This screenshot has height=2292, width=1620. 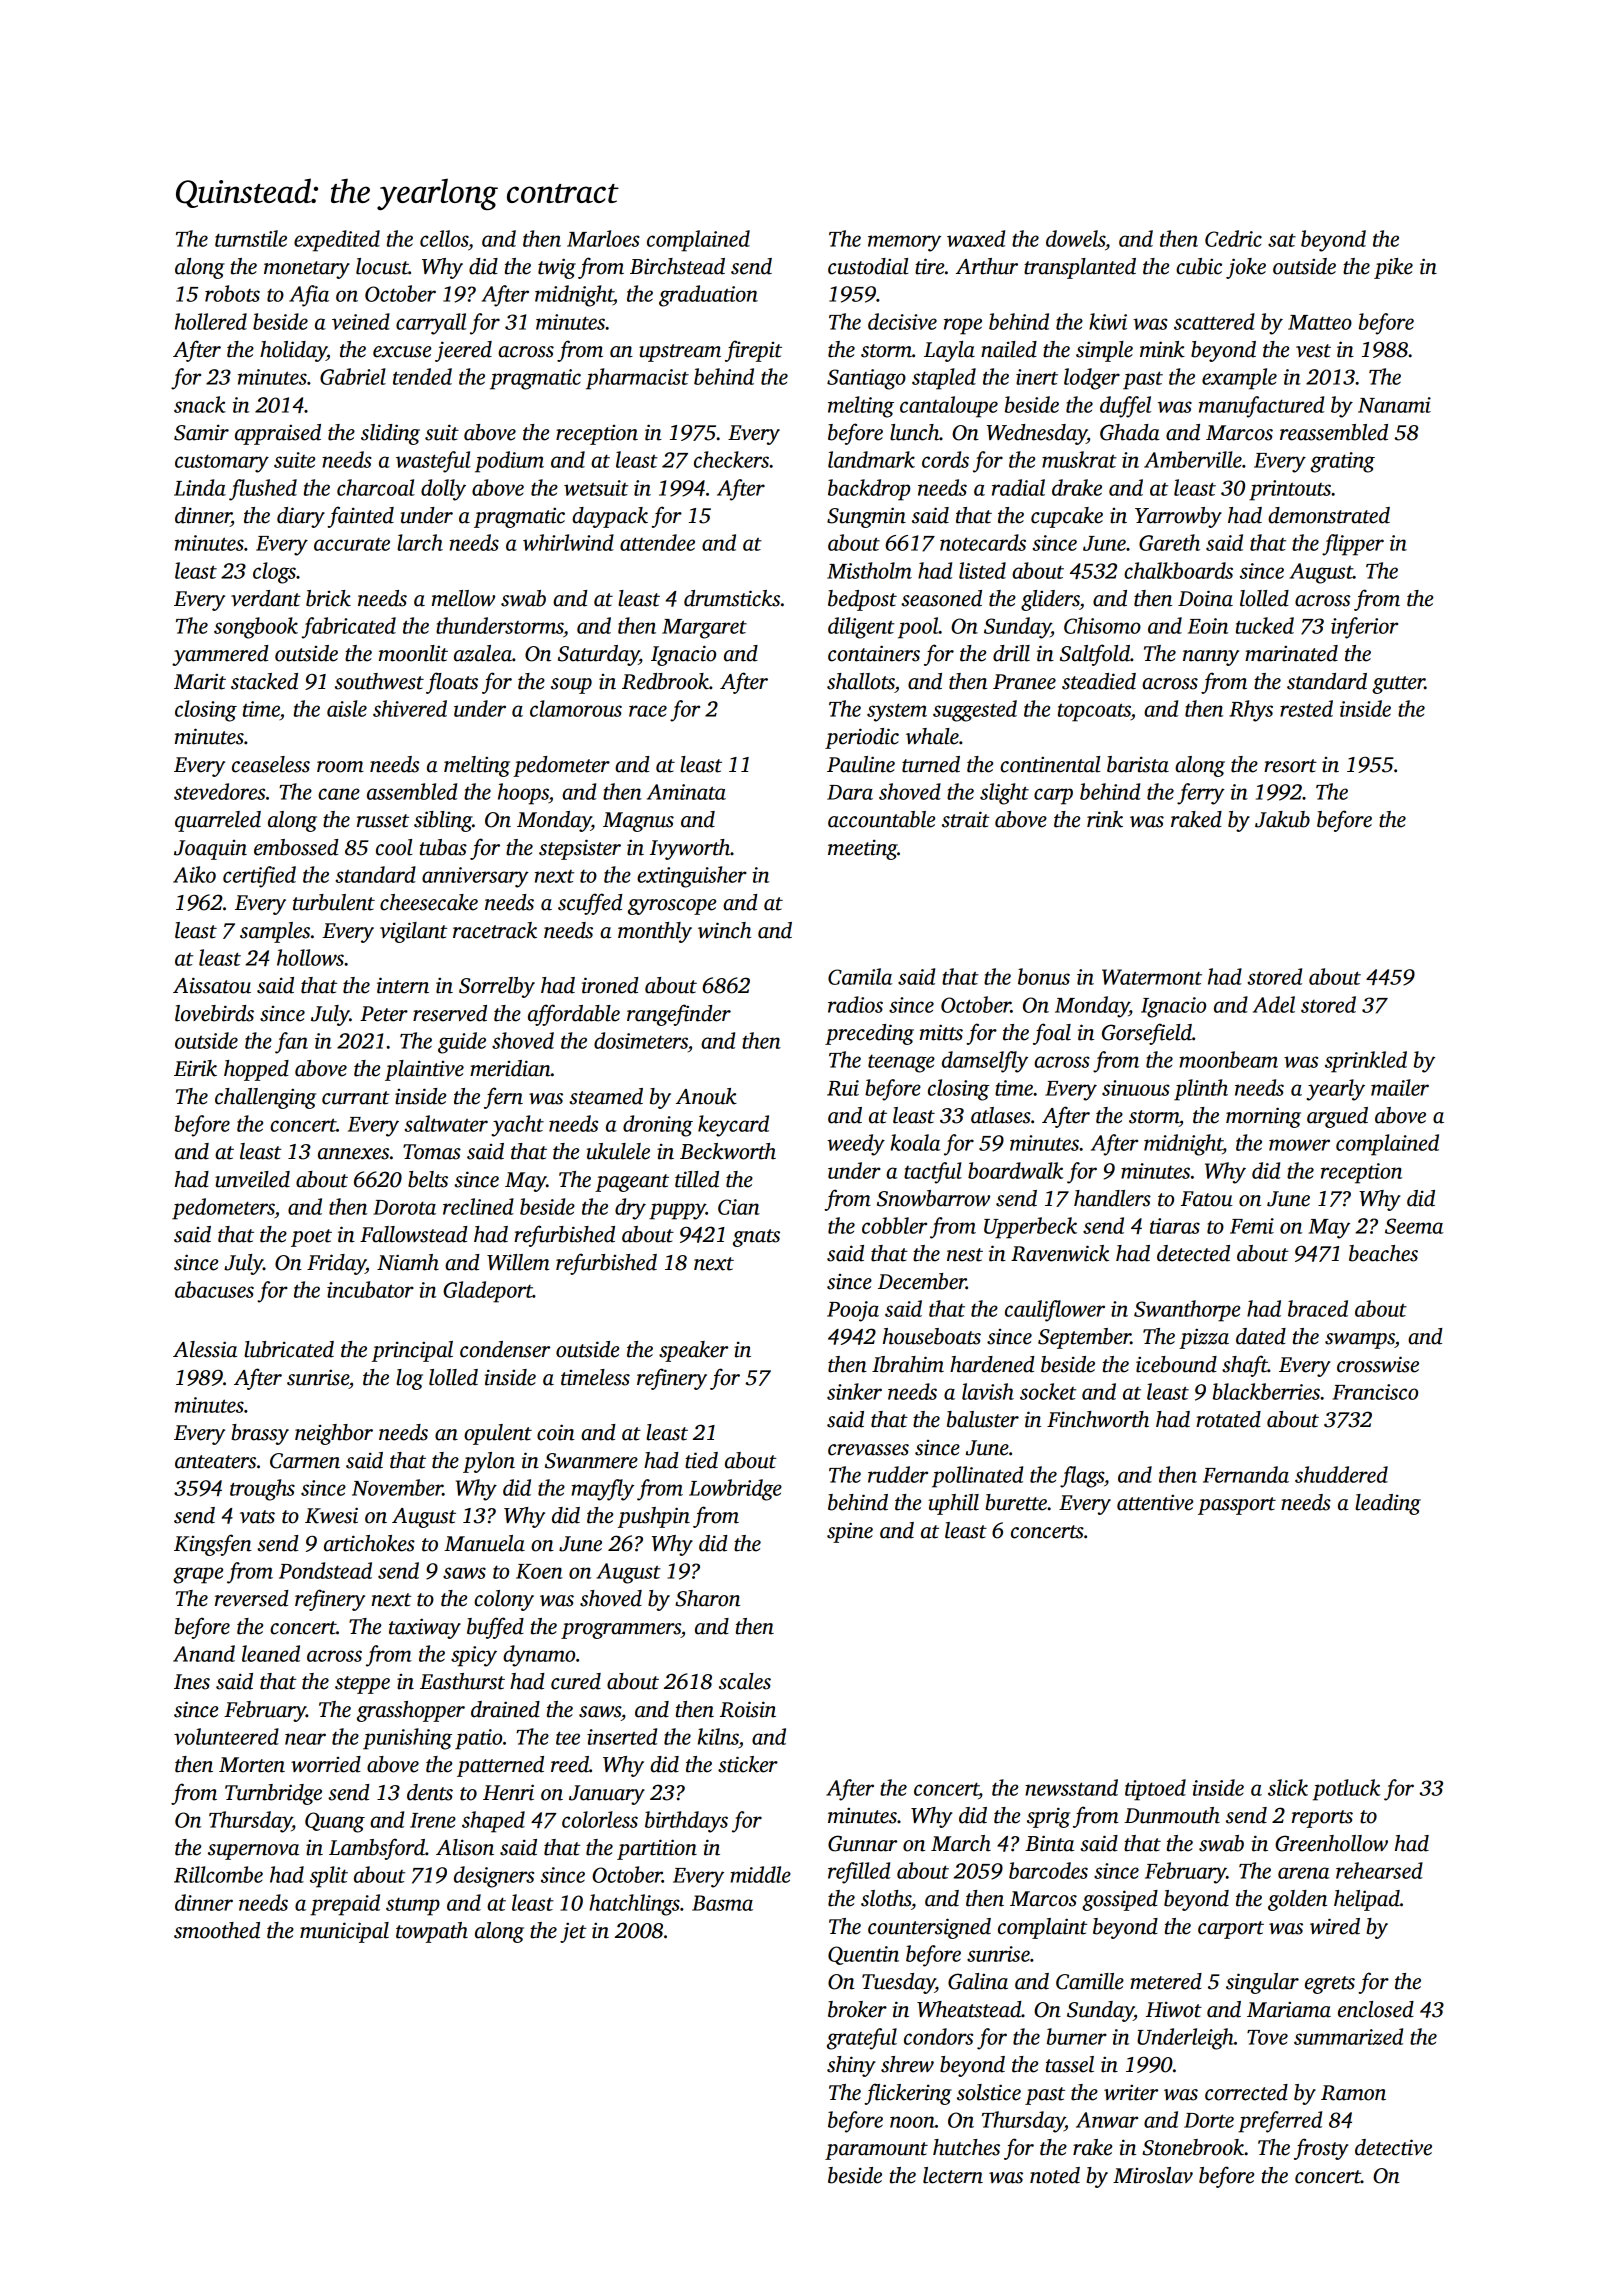 What do you see at coordinates (1233, 238) in the screenshot?
I see `Cedric` at bounding box center [1233, 238].
